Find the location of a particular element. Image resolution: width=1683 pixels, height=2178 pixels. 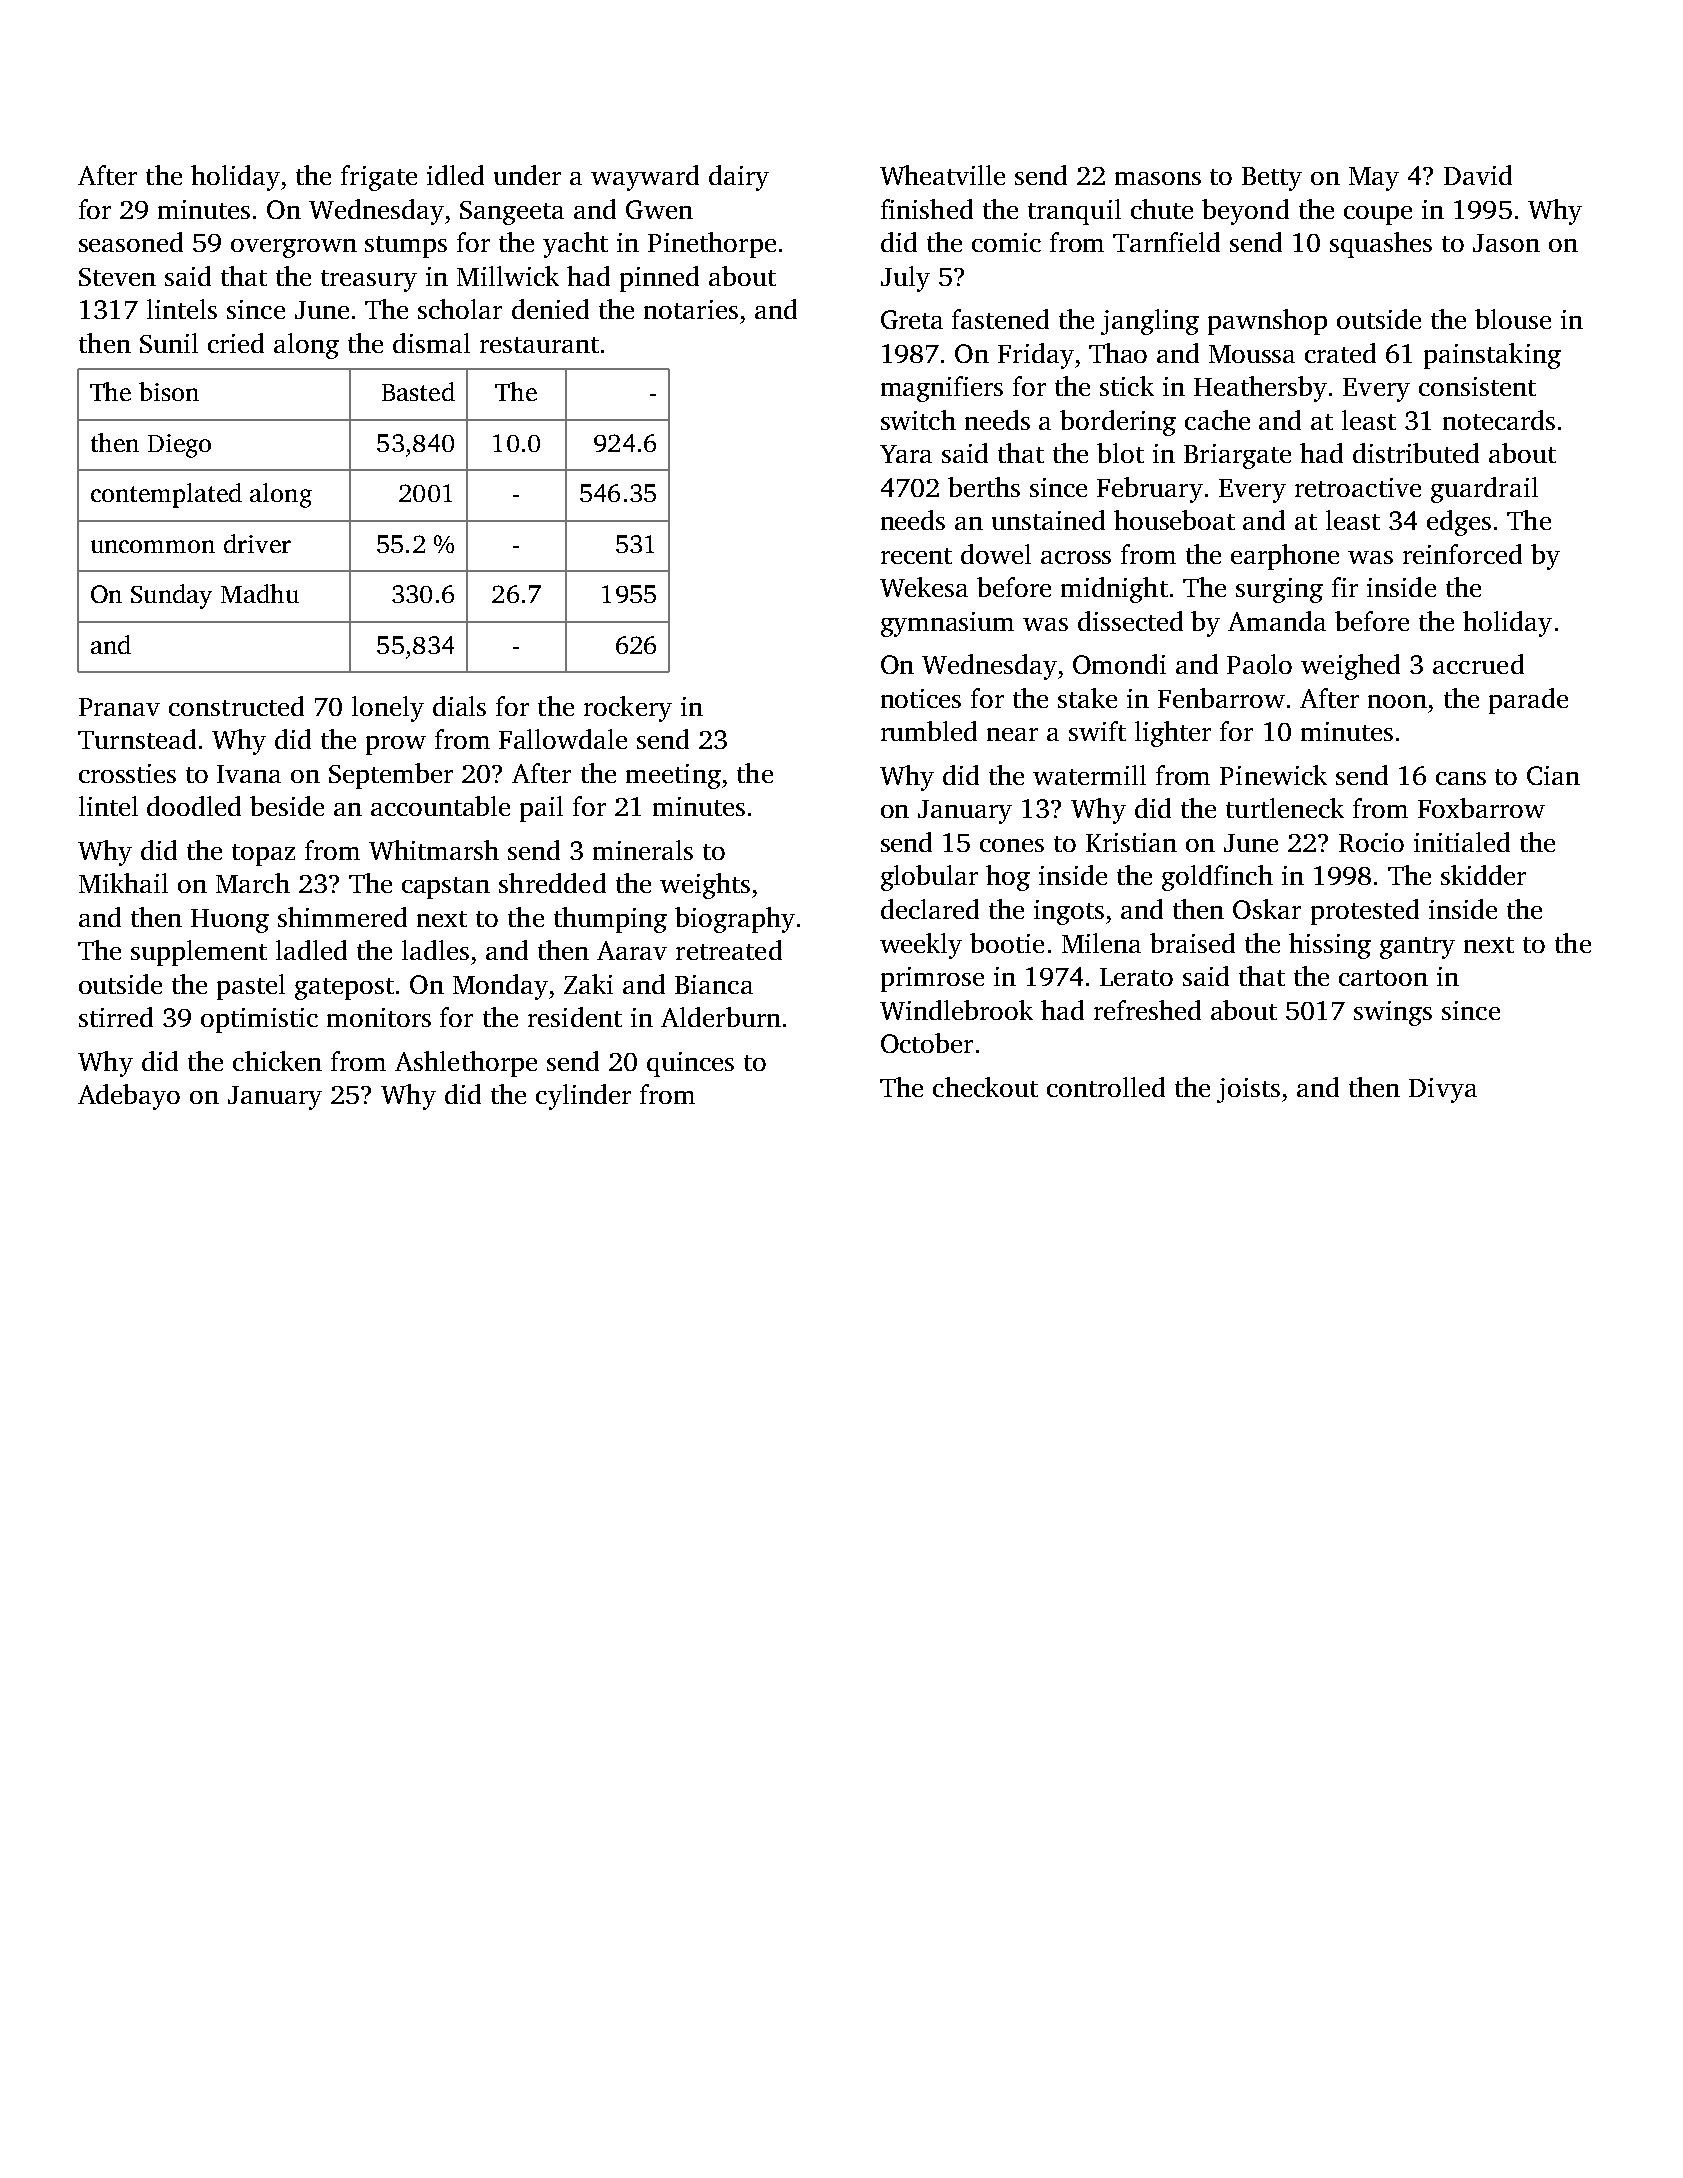

meeting is located at coordinates (673, 776).
